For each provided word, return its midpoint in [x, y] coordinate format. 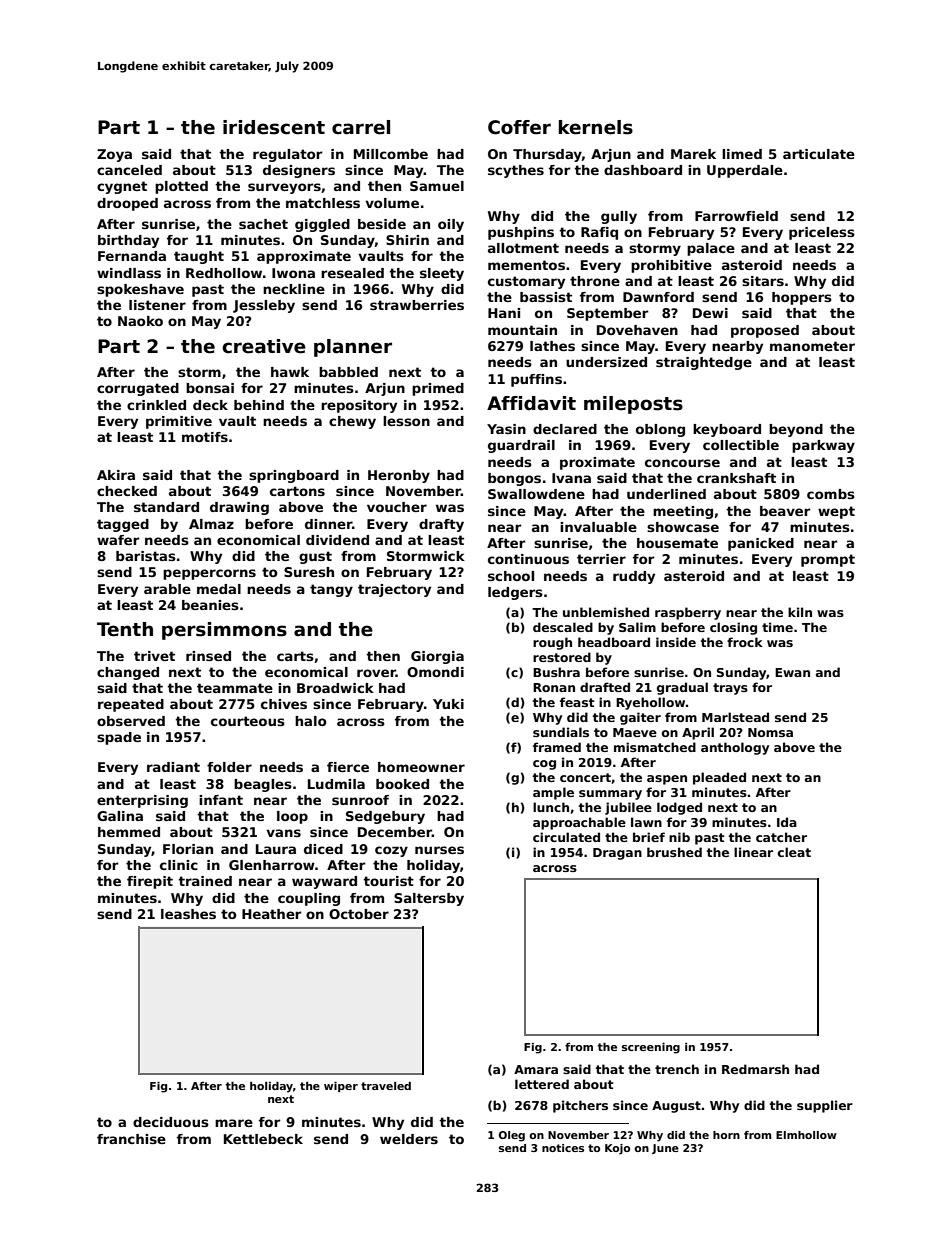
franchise [131, 1139]
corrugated [138, 389]
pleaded [719, 778]
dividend [337, 540]
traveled [386, 1086]
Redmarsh [755, 1069]
